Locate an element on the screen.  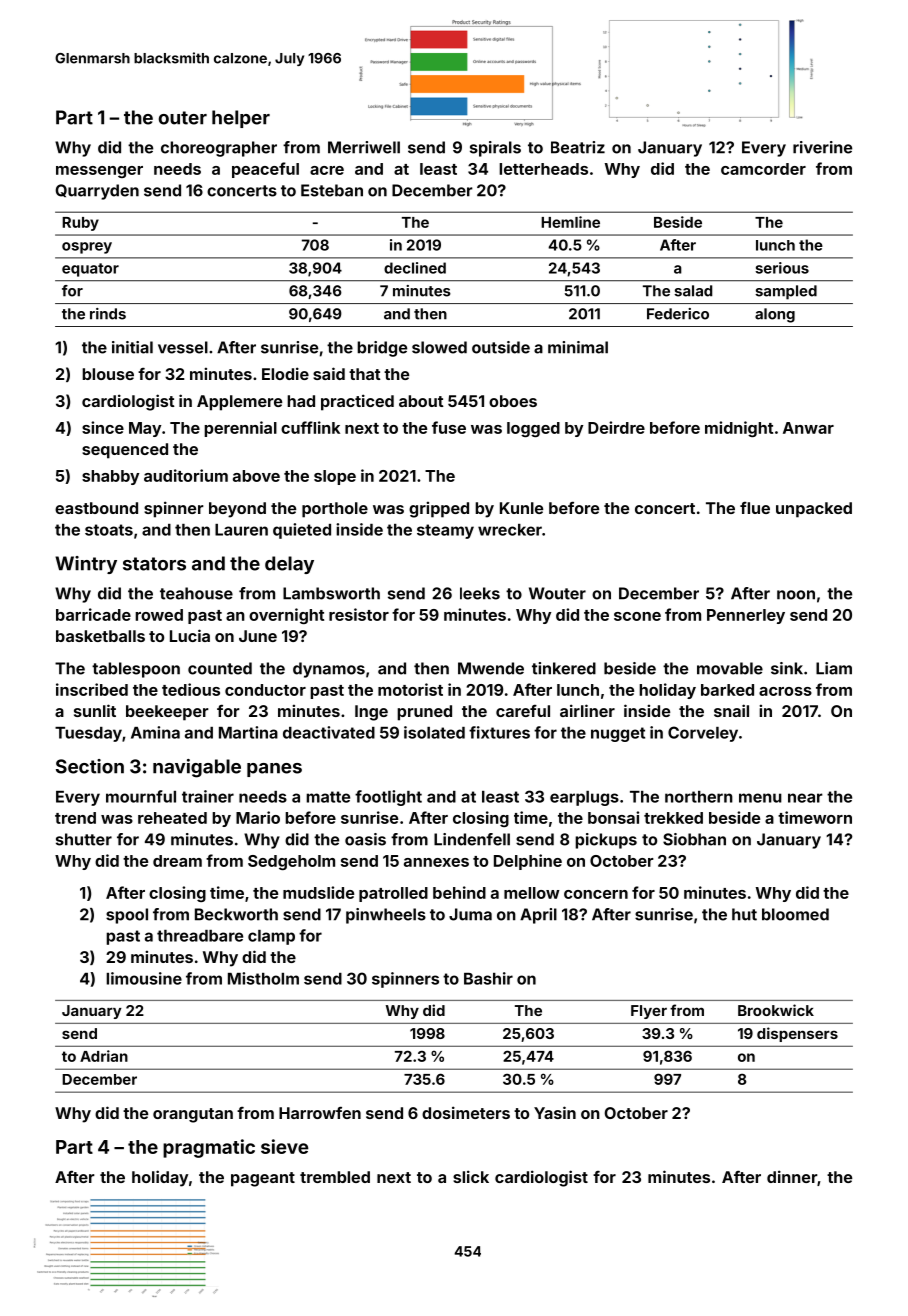
perennial is located at coordinates (240, 429).
